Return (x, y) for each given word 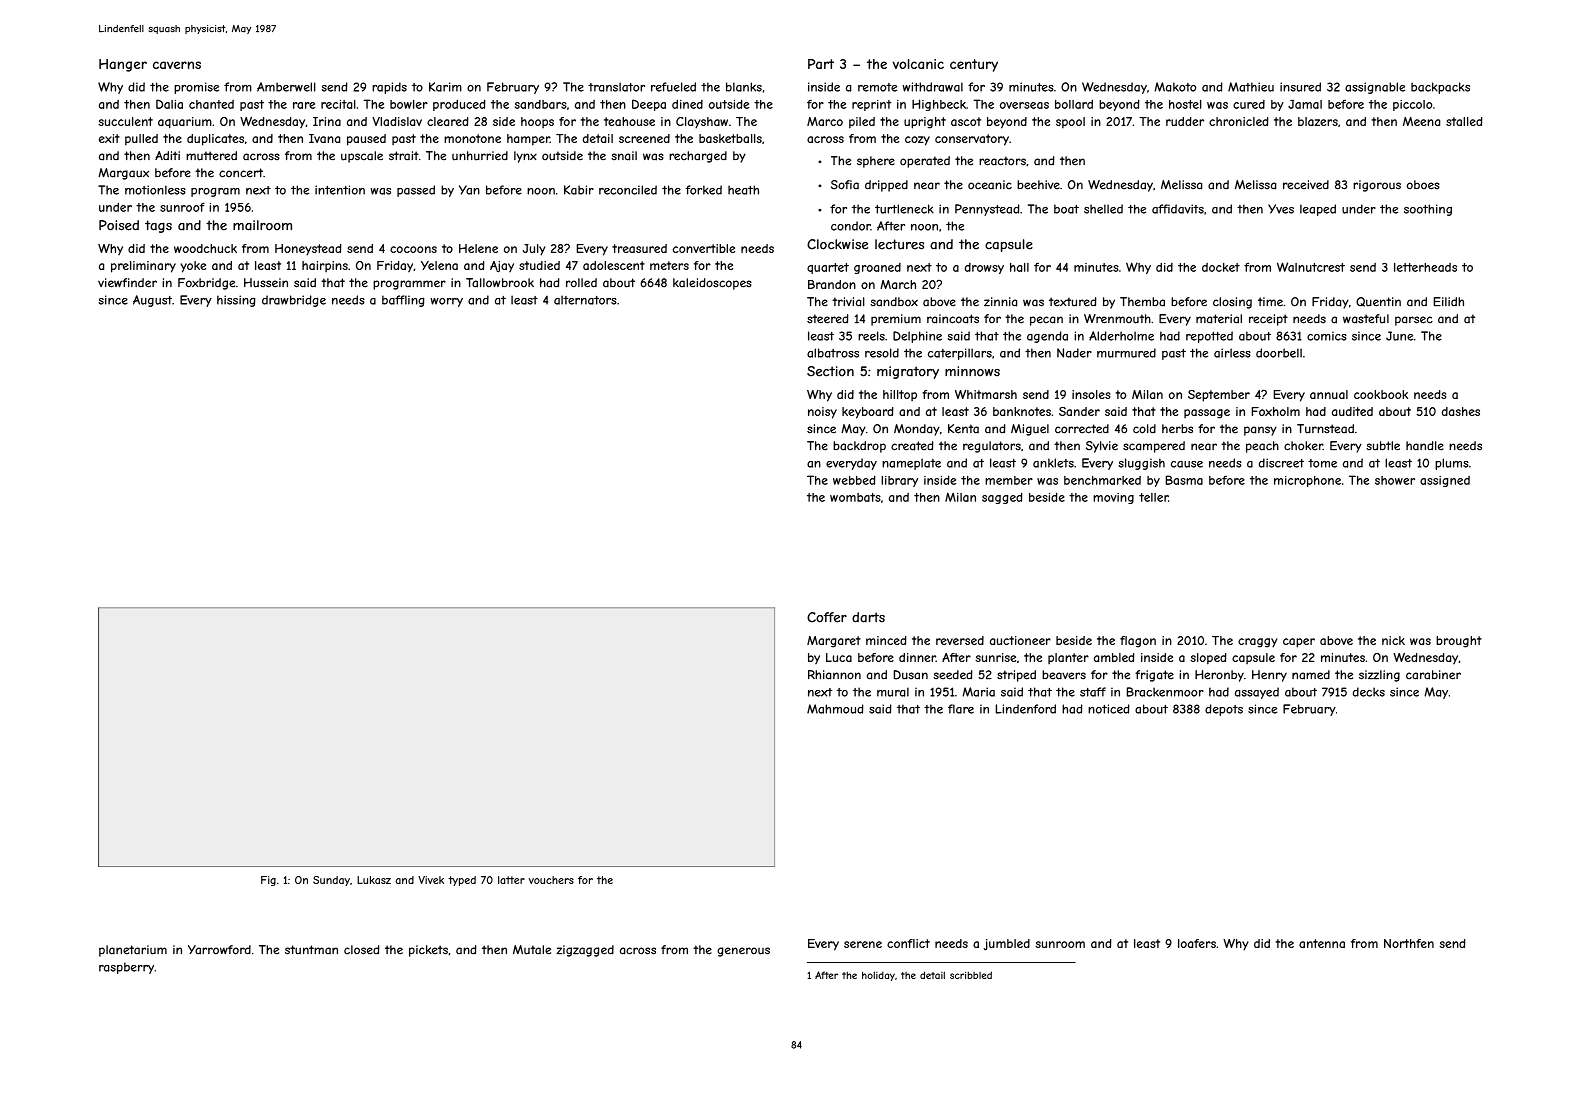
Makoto (1175, 87)
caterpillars (960, 354)
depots (1224, 710)
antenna (1322, 943)
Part (821, 64)
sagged (1002, 498)
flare (961, 709)
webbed (854, 480)
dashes (1461, 411)
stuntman (311, 950)
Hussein (266, 283)
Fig (268, 881)
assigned (1445, 481)
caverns (177, 65)
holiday (878, 976)
